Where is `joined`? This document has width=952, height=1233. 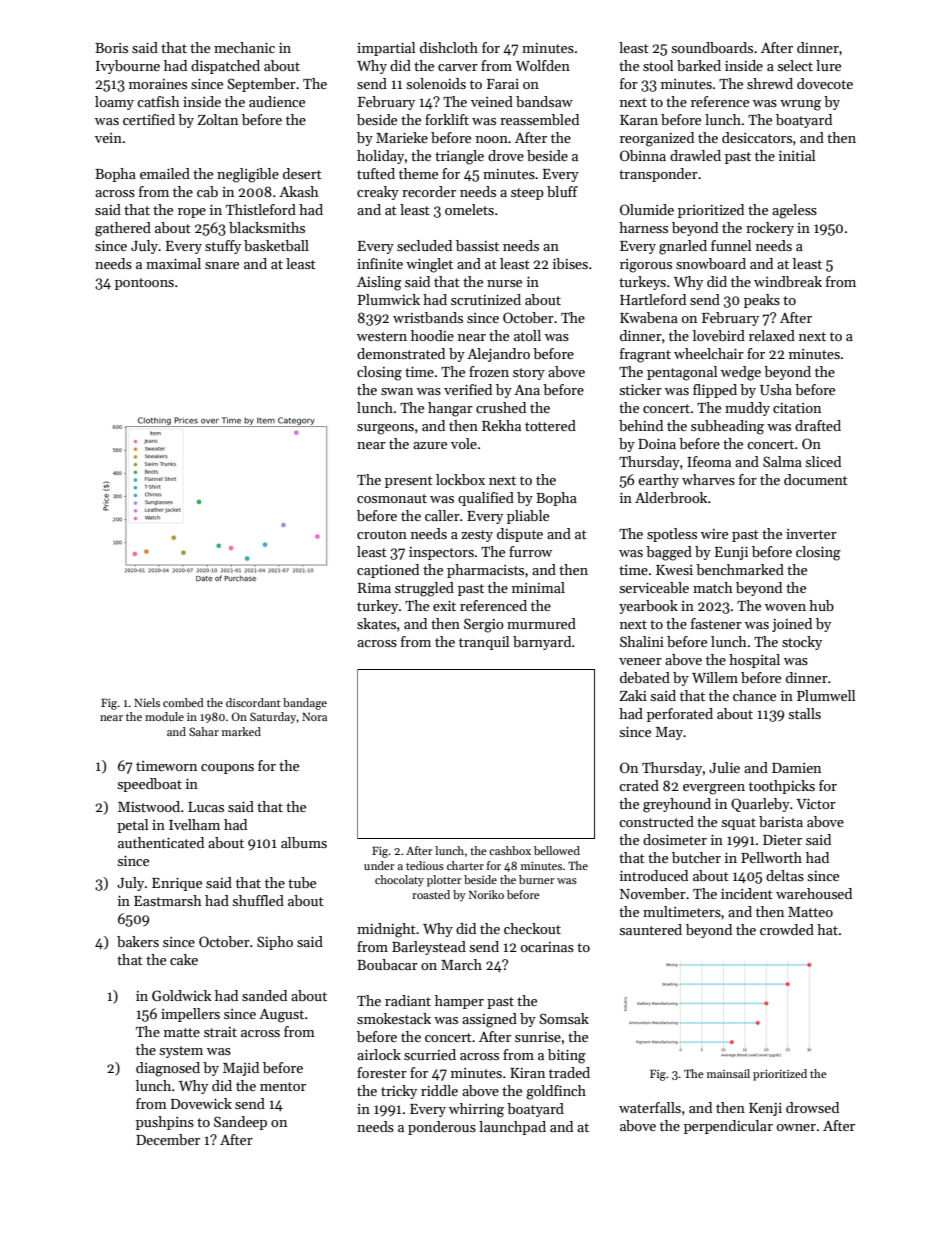
joined is located at coordinates (792, 625).
